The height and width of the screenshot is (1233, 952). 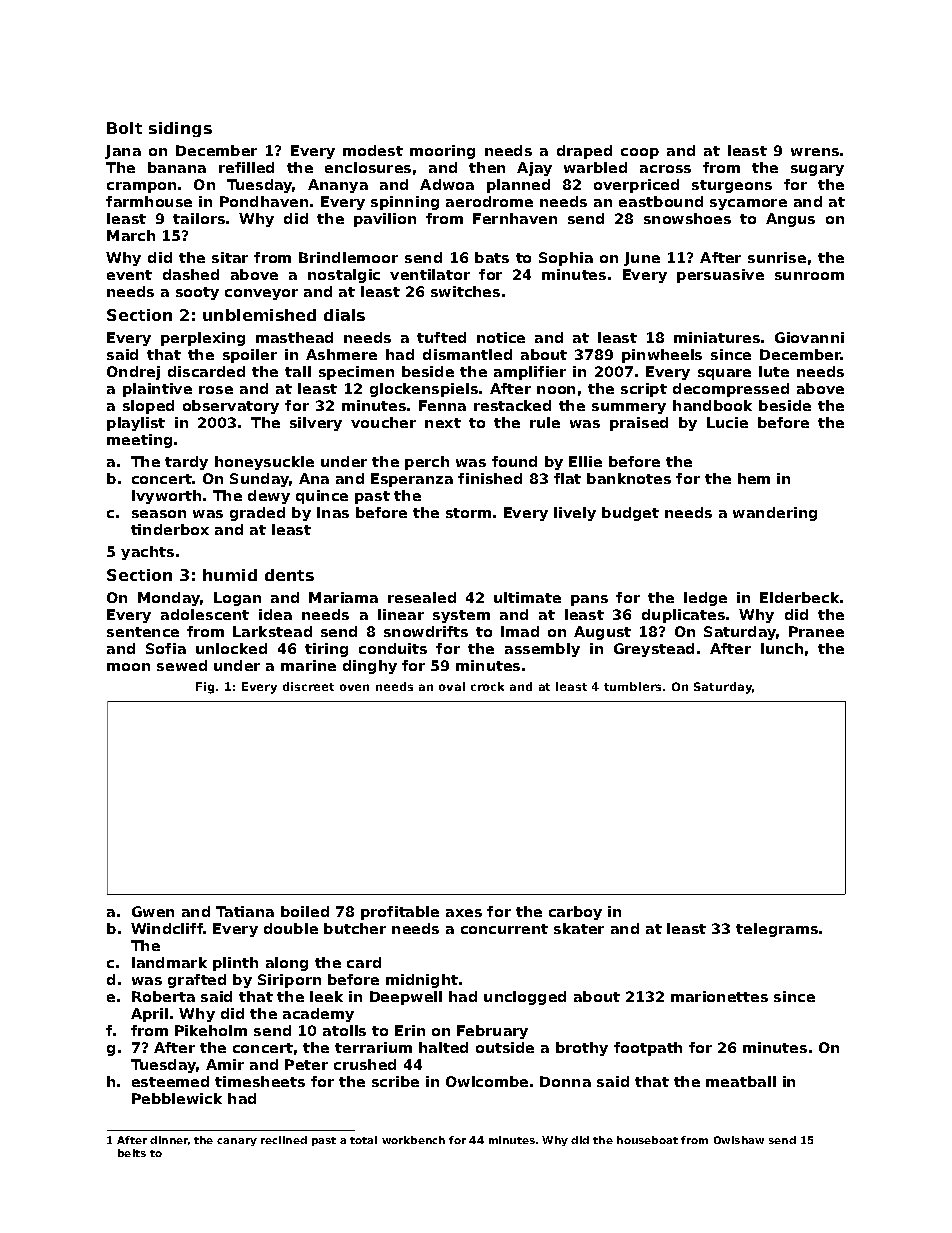 What do you see at coordinates (774, 371) in the screenshot?
I see `lute` at bounding box center [774, 371].
